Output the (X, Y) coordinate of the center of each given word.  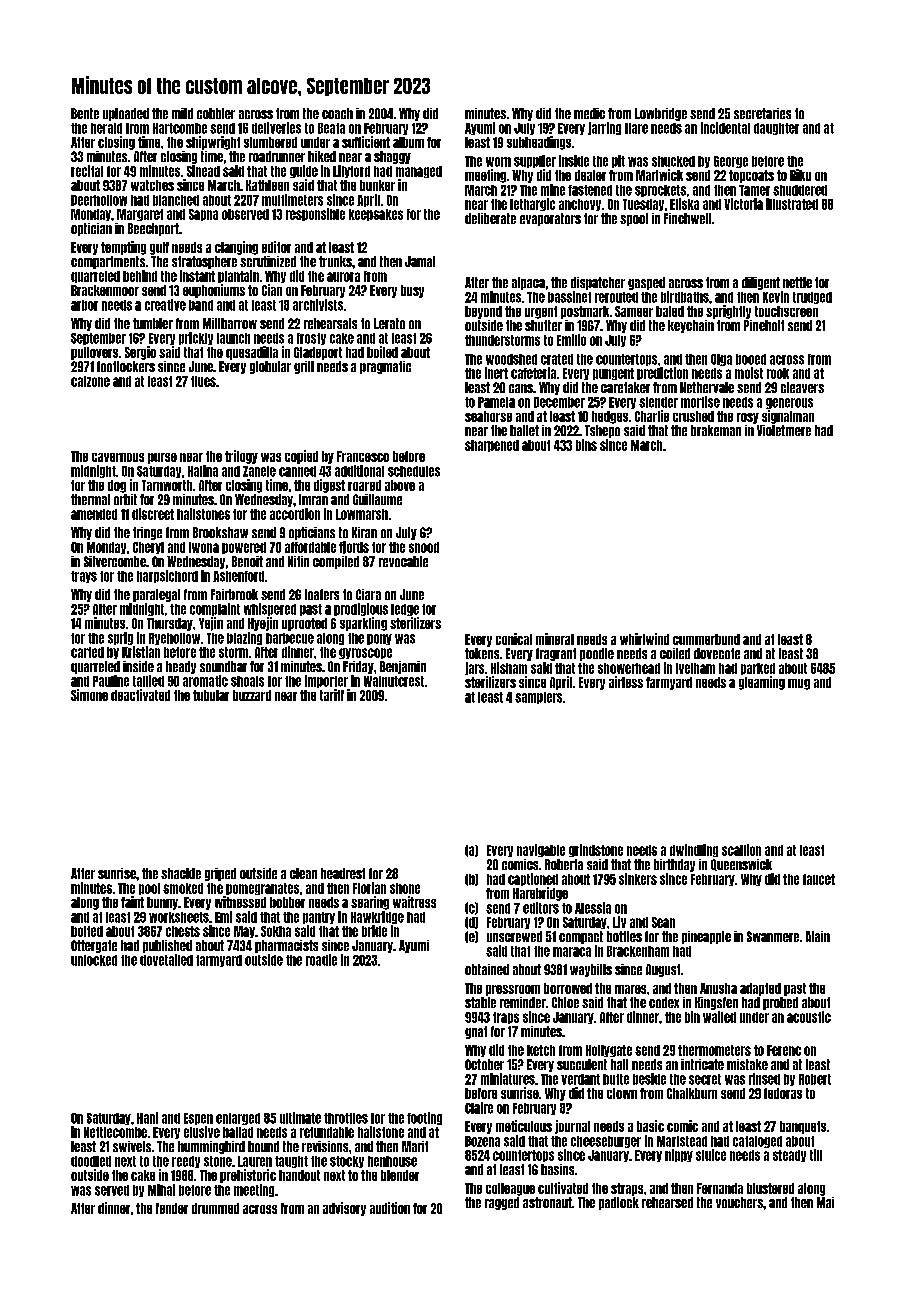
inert (496, 373)
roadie (321, 960)
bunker (377, 185)
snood (424, 547)
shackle (181, 873)
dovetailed (166, 960)
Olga (721, 360)
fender (172, 1208)
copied (301, 457)
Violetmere (784, 430)
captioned (533, 879)
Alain (818, 936)
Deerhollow (99, 200)
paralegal (156, 595)
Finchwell (687, 218)
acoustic (809, 1017)
